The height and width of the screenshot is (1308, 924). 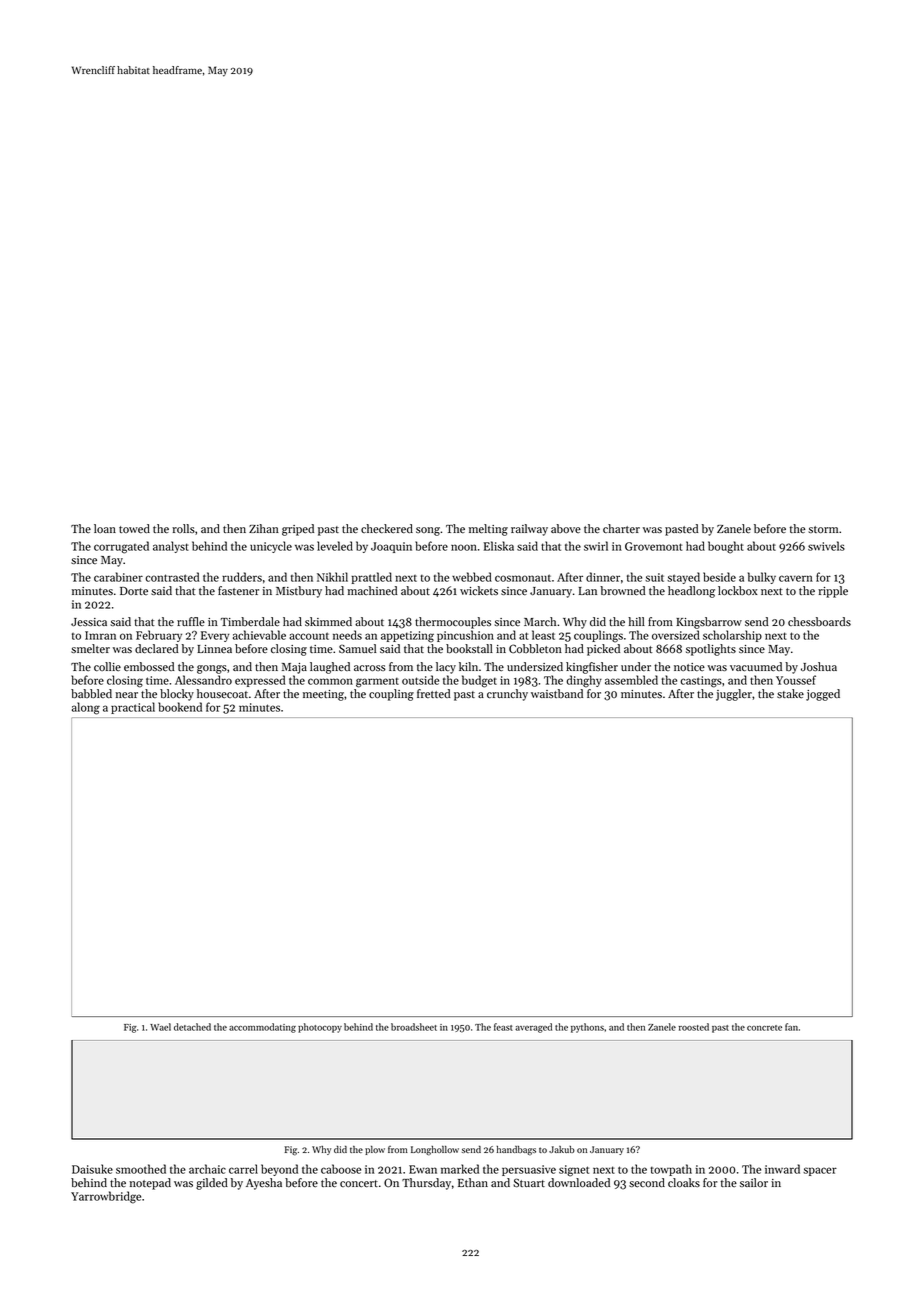 I want to click on loan, so click(x=105, y=528).
